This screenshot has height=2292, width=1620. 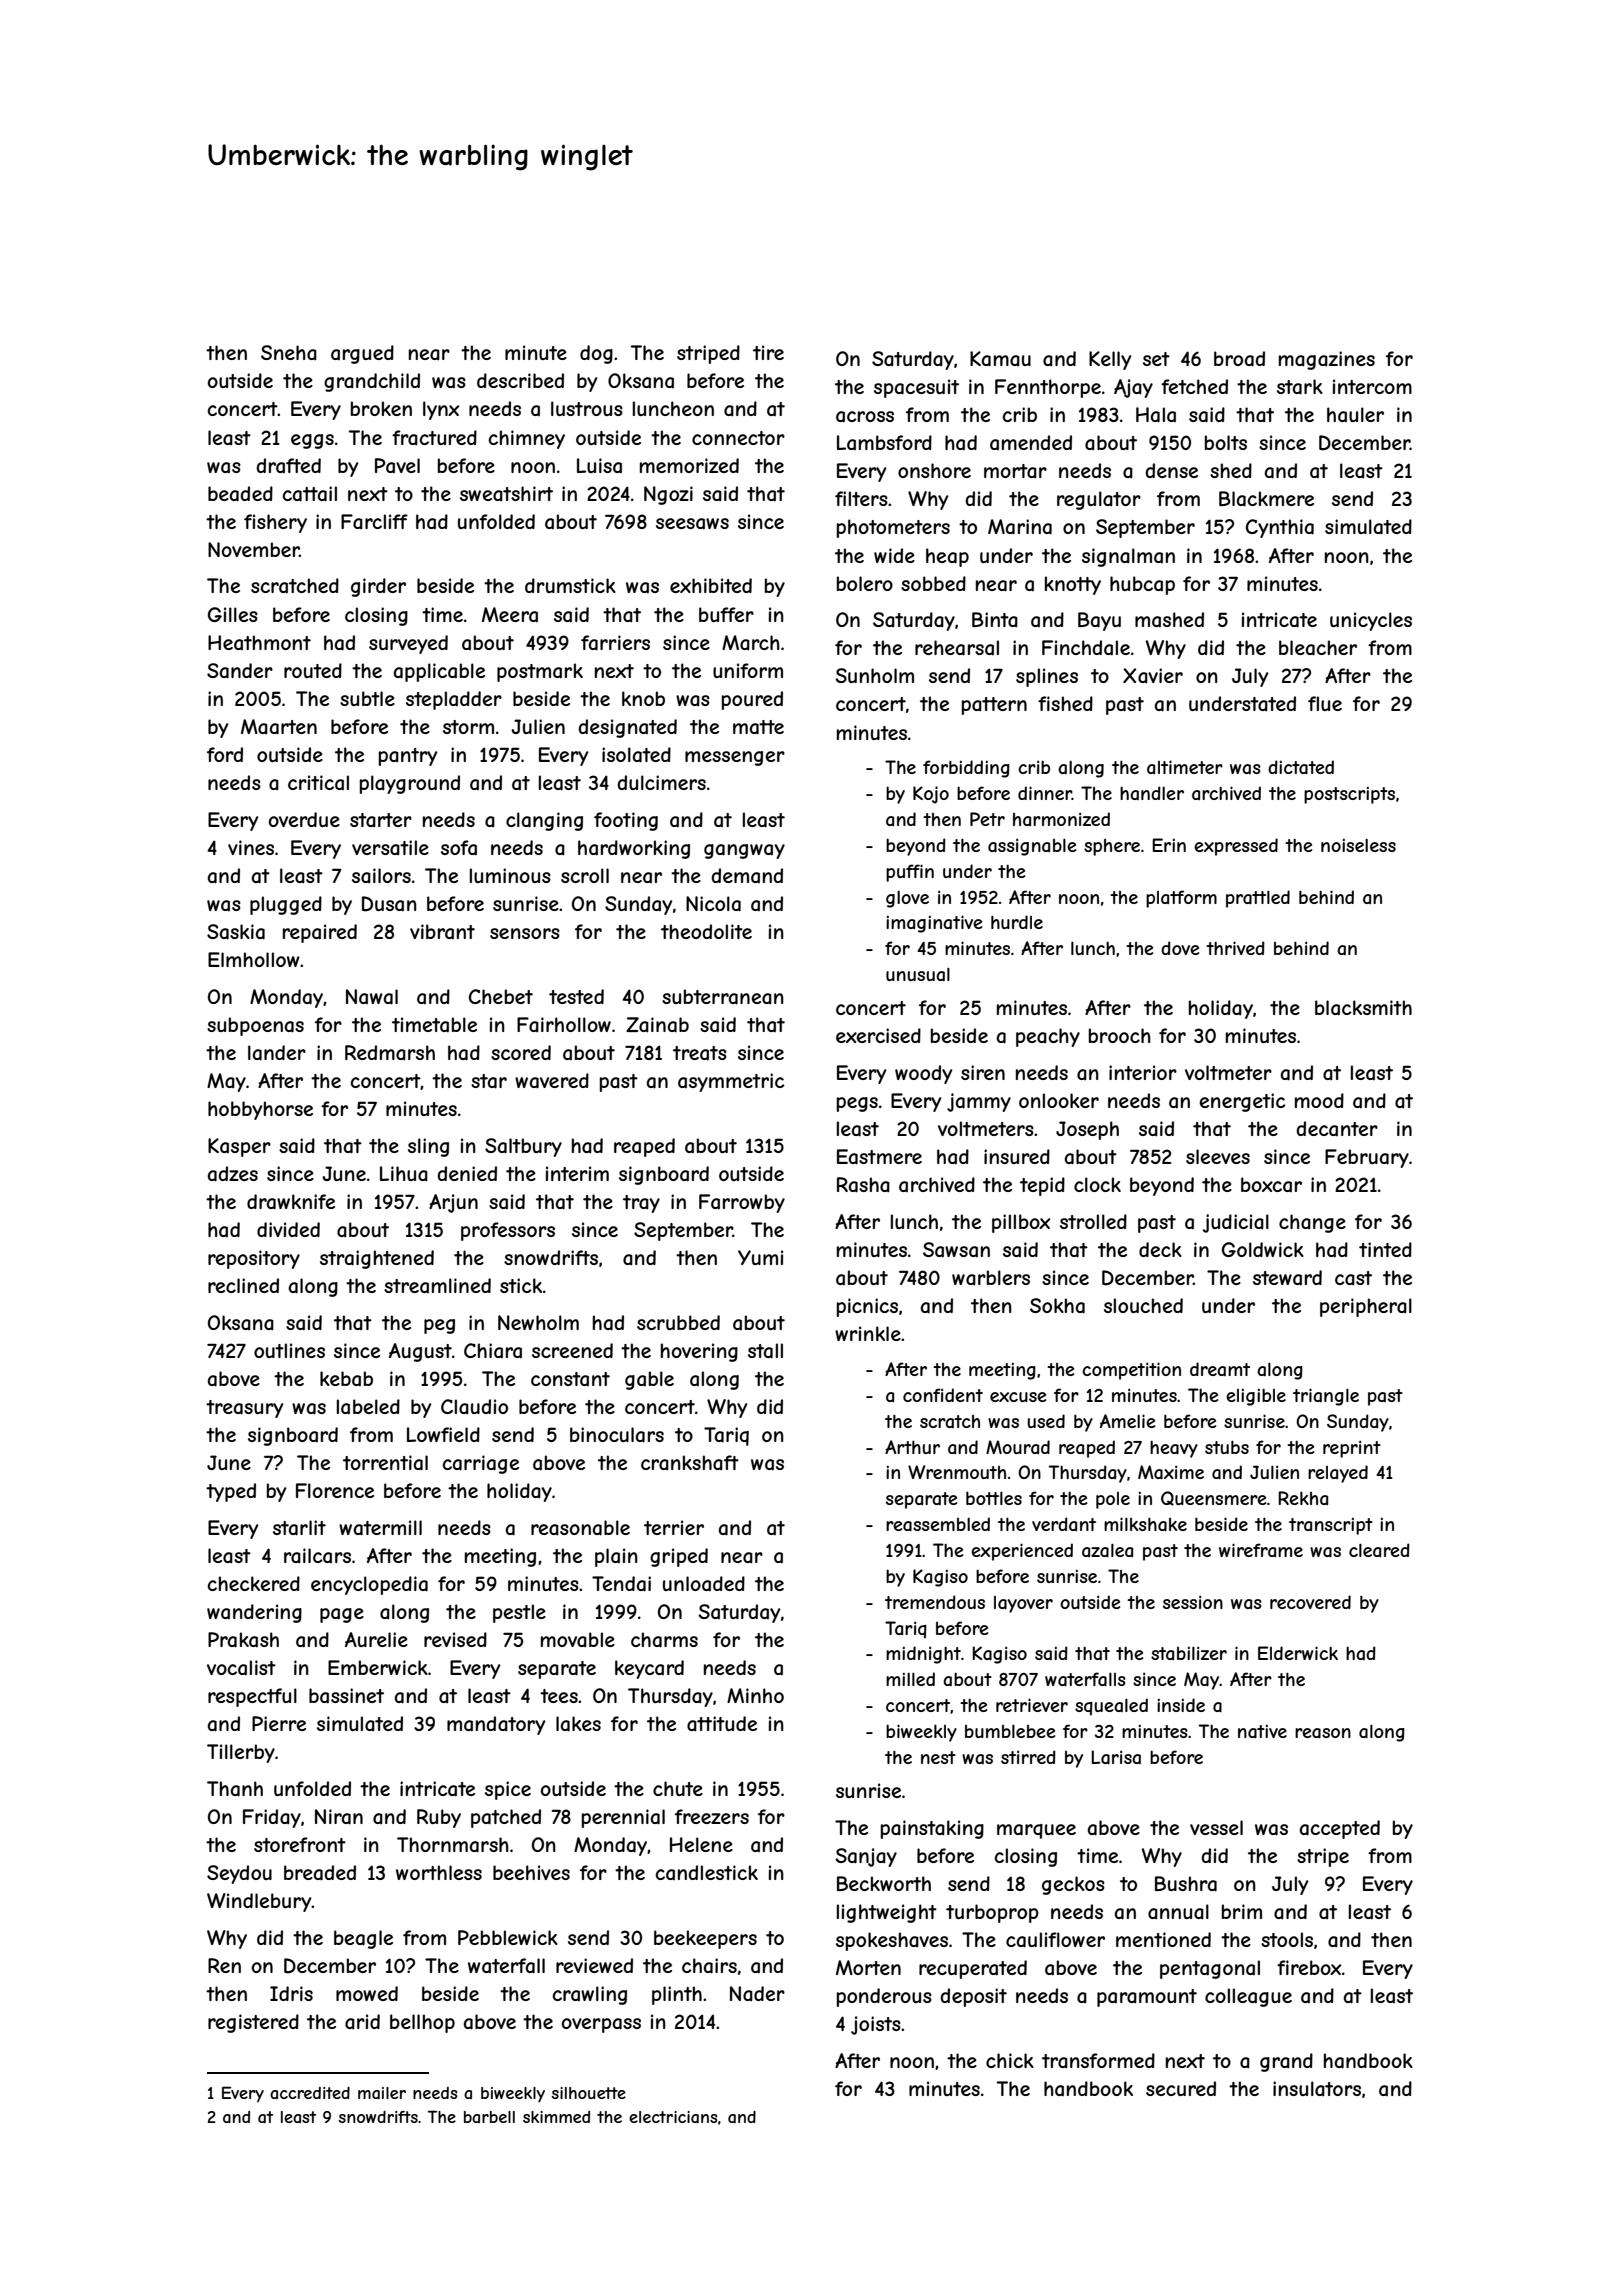 What do you see at coordinates (641, 1204) in the screenshot?
I see `tray` at bounding box center [641, 1204].
